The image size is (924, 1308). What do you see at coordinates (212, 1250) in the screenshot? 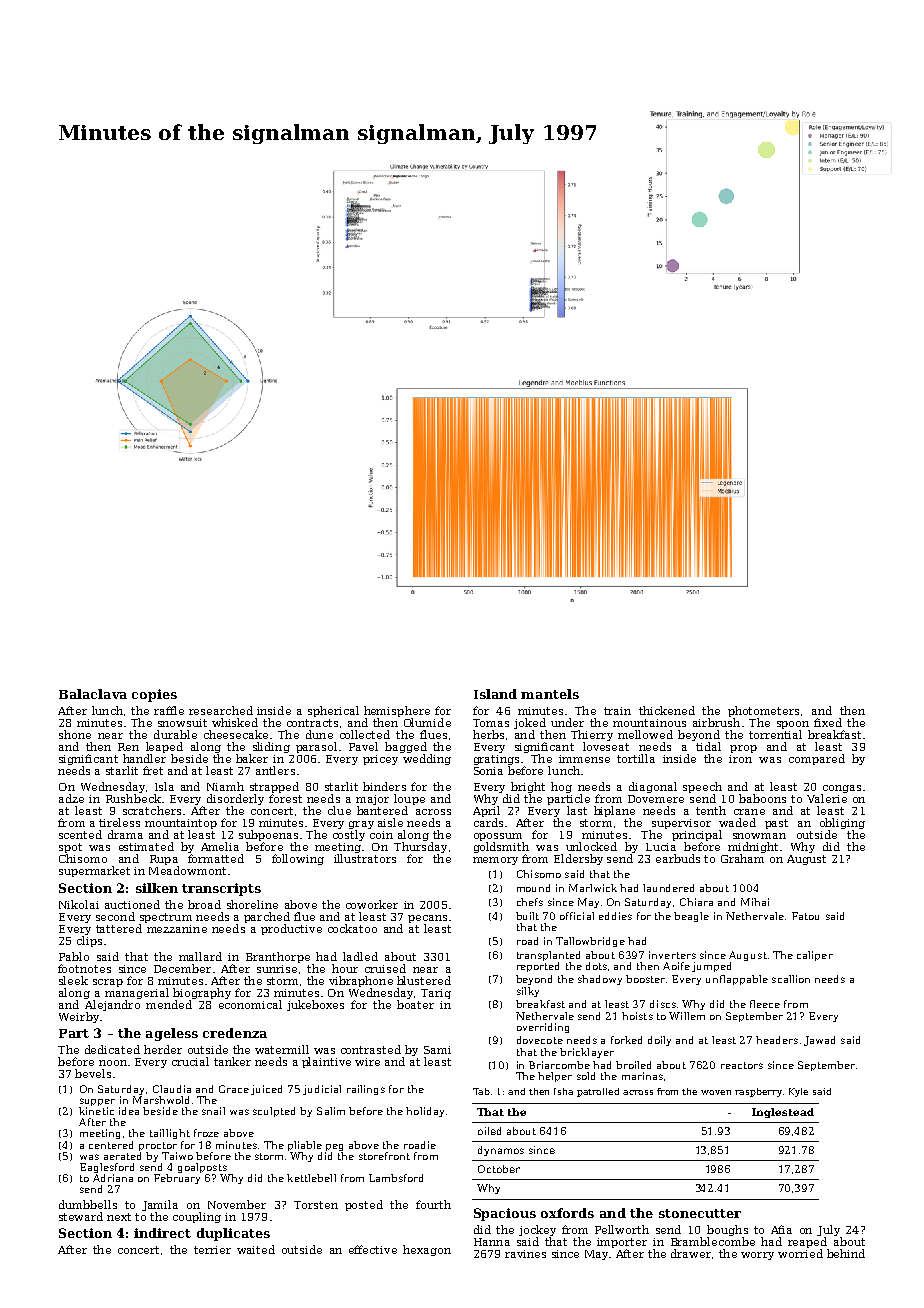
I see `terrier` at bounding box center [212, 1250].
